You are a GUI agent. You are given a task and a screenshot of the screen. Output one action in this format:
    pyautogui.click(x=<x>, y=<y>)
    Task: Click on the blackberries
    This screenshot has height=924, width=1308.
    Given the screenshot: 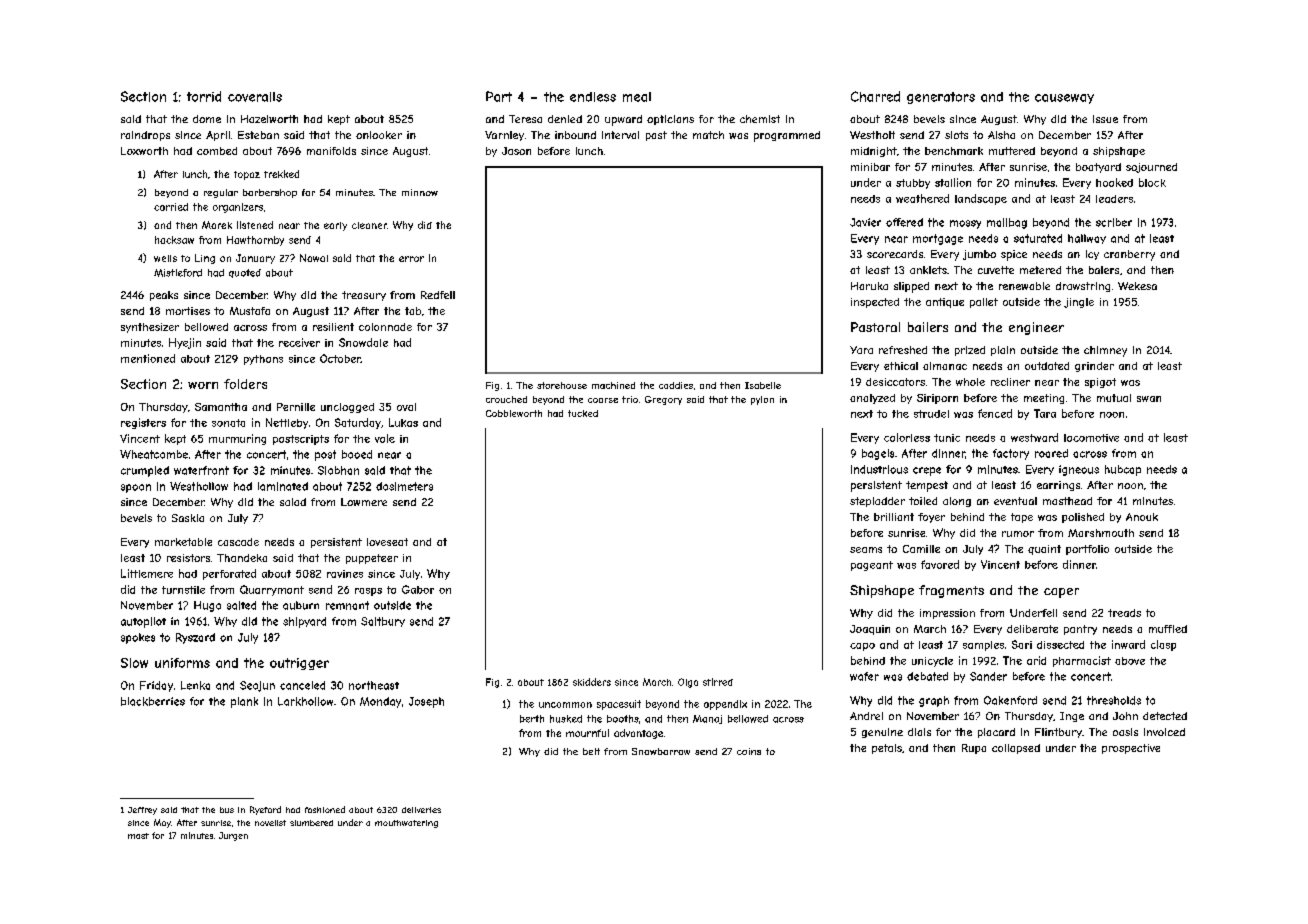 What is the action you would take?
    pyautogui.click(x=153, y=701)
